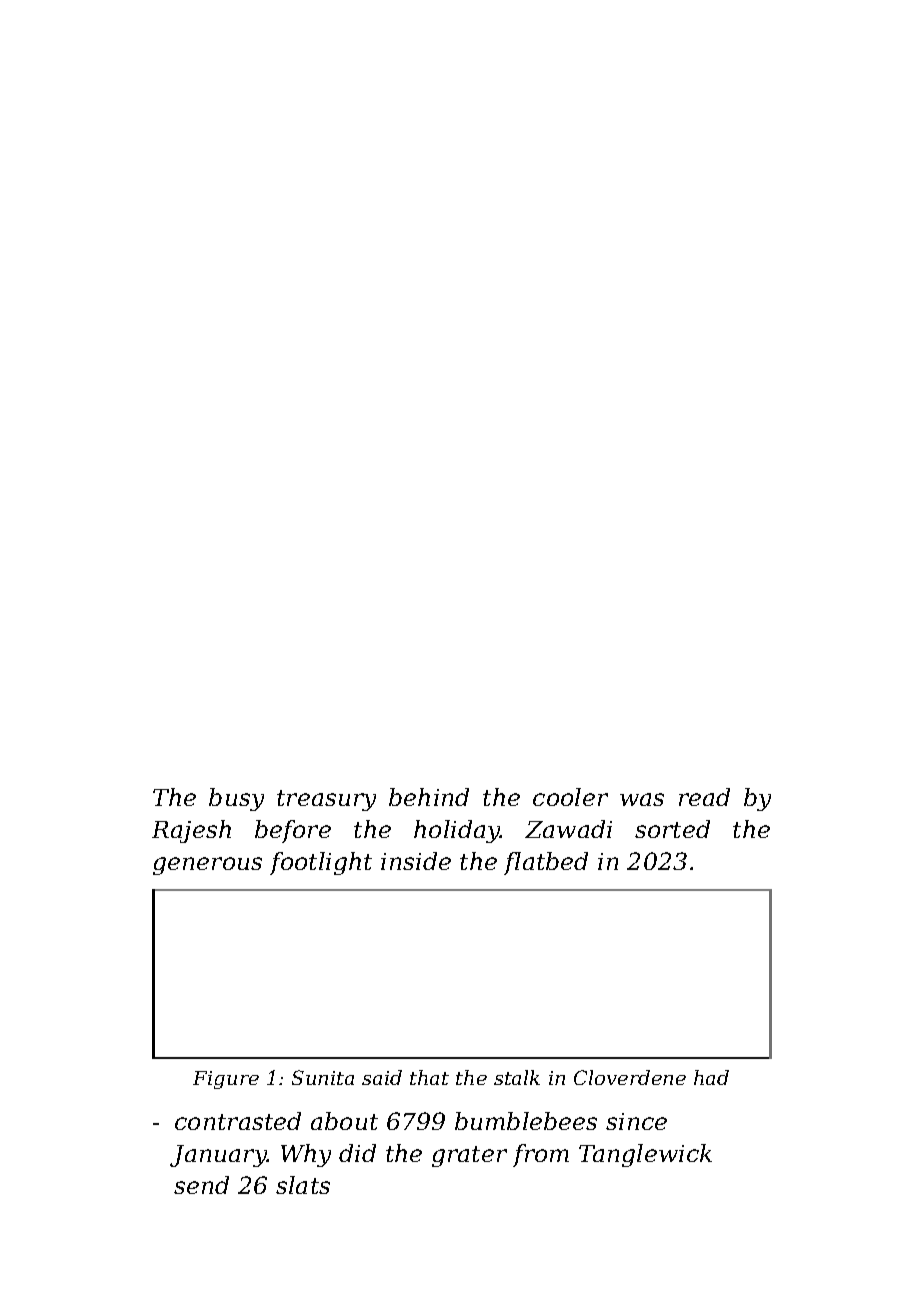  I want to click on January, so click(218, 1156).
